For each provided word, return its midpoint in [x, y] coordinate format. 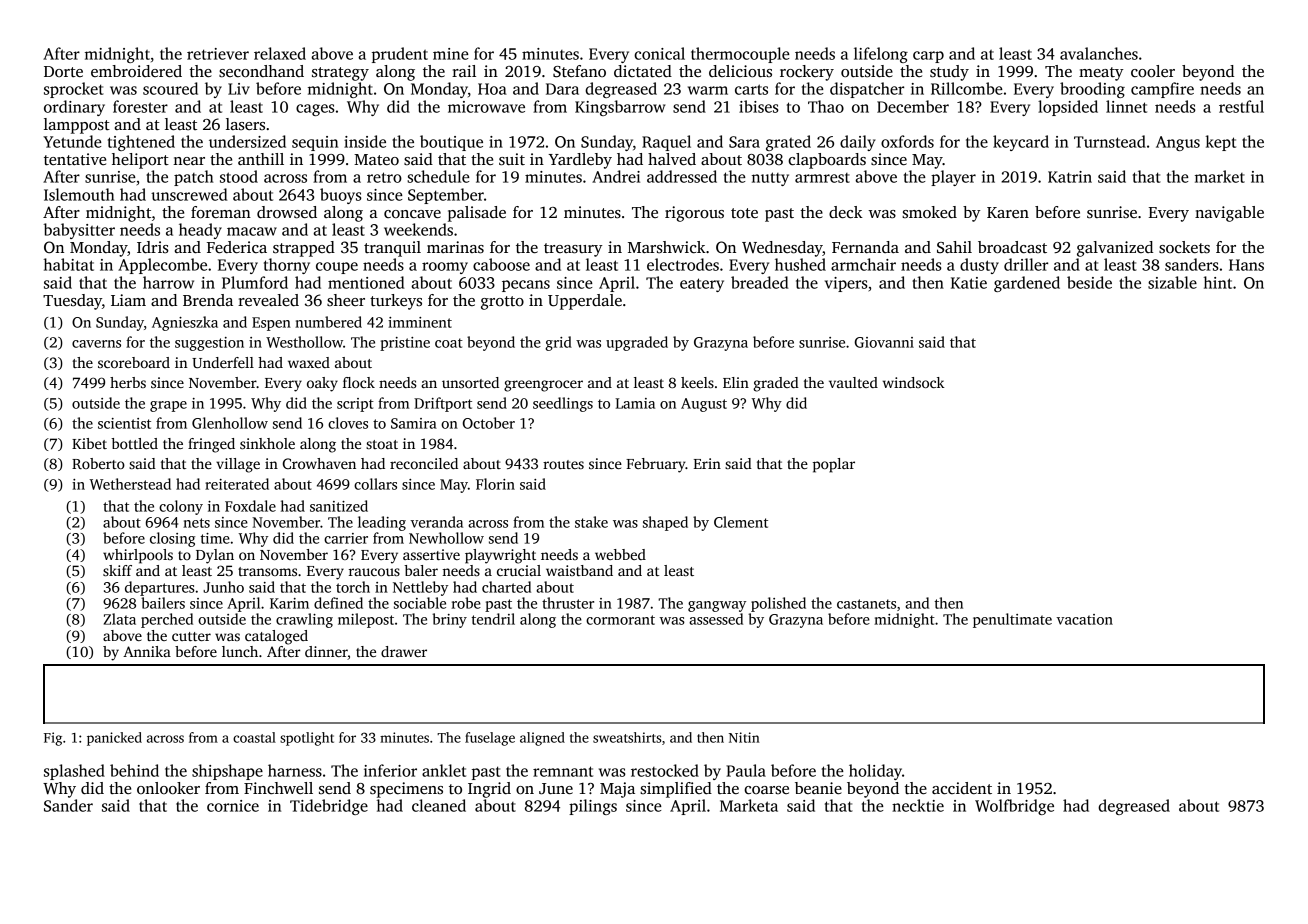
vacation [1084, 619]
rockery [807, 73]
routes [563, 464]
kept [1221, 143]
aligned [542, 739]
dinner [326, 653]
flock [359, 382]
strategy [340, 74]
